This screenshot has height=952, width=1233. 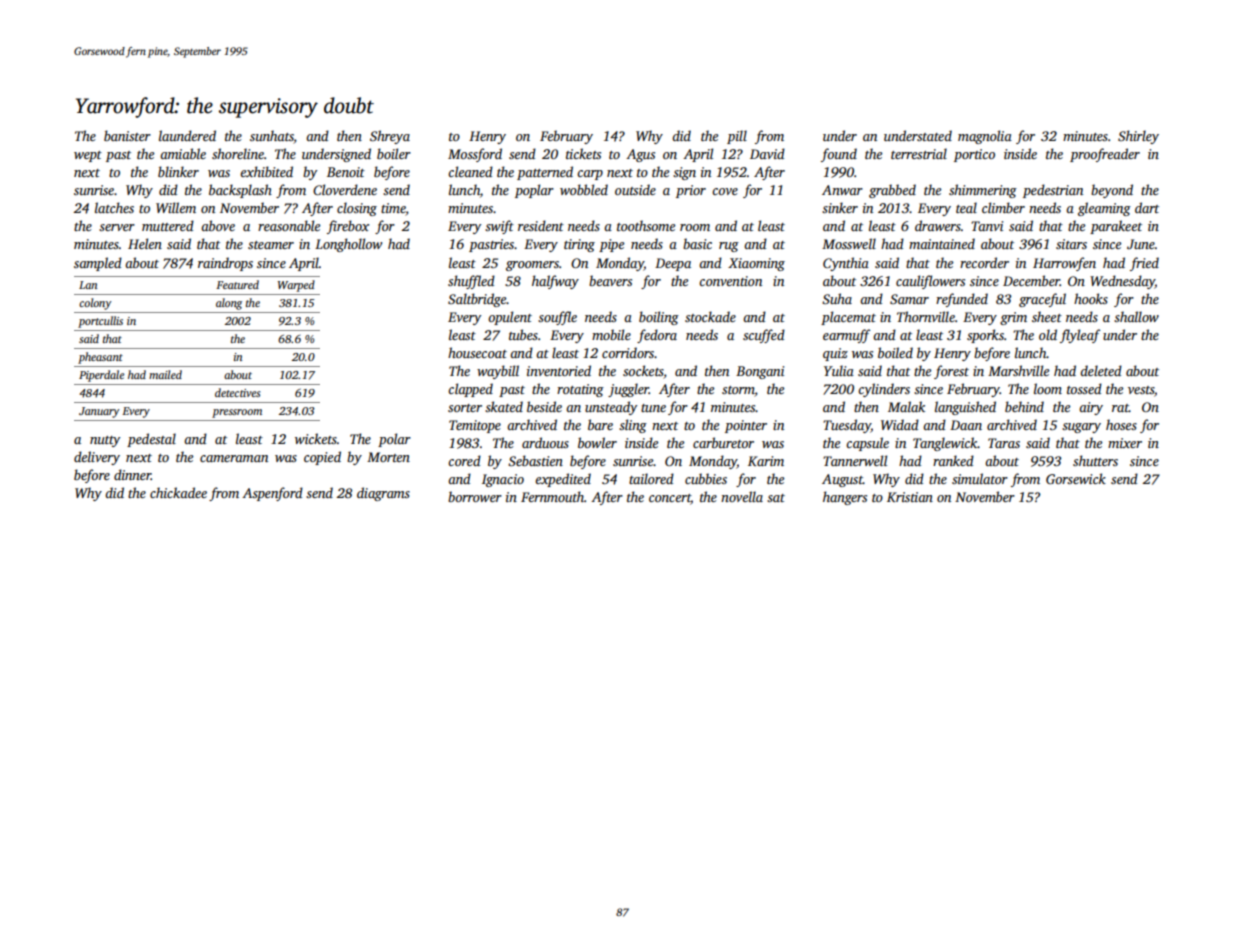 What do you see at coordinates (127, 135) in the screenshot?
I see `banister` at bounding box center [127, 135].
